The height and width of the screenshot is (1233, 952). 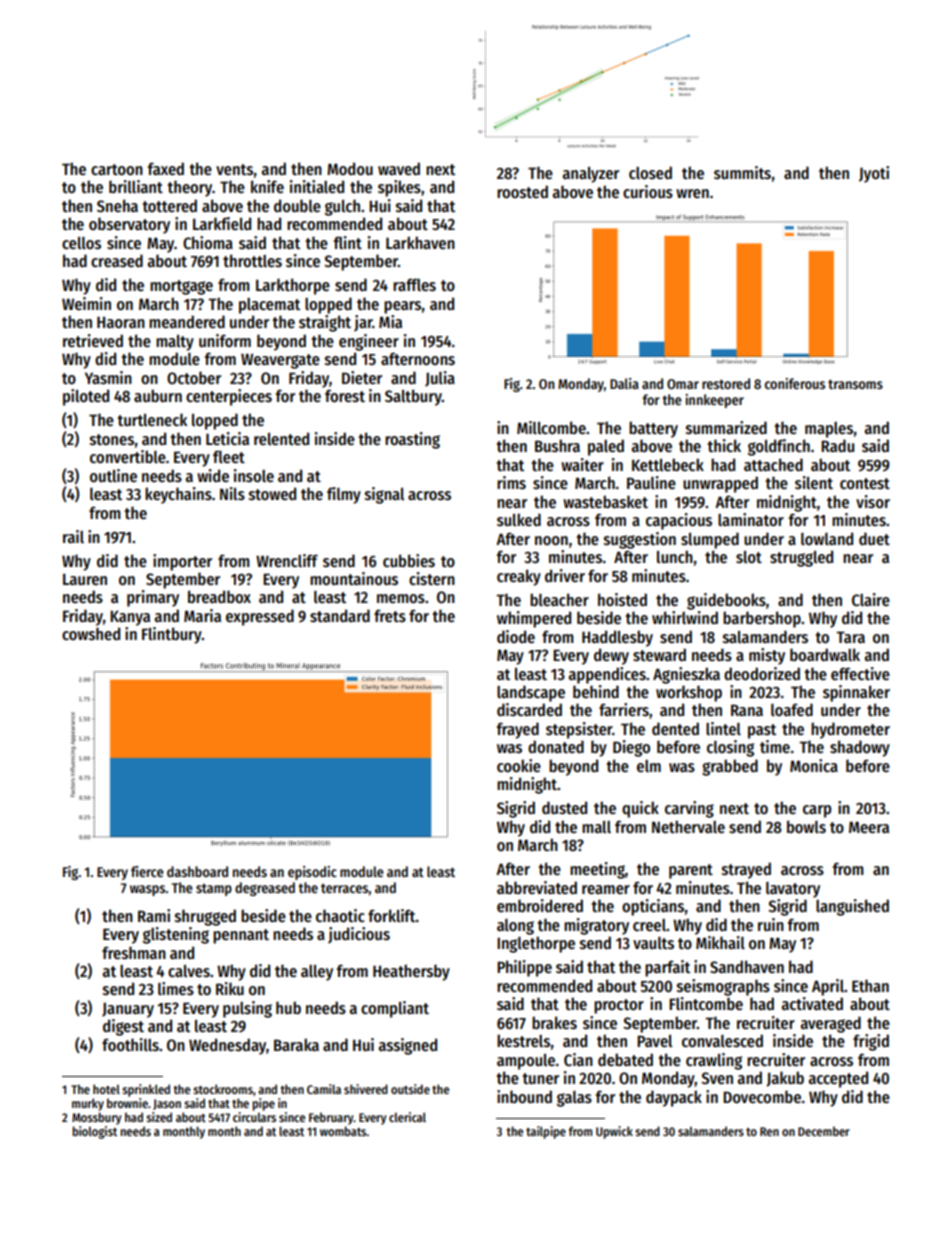 What do you see at coordinates (362, 377) in the screenshot?
I see `Dieter` at bounding box center [362, 377].
